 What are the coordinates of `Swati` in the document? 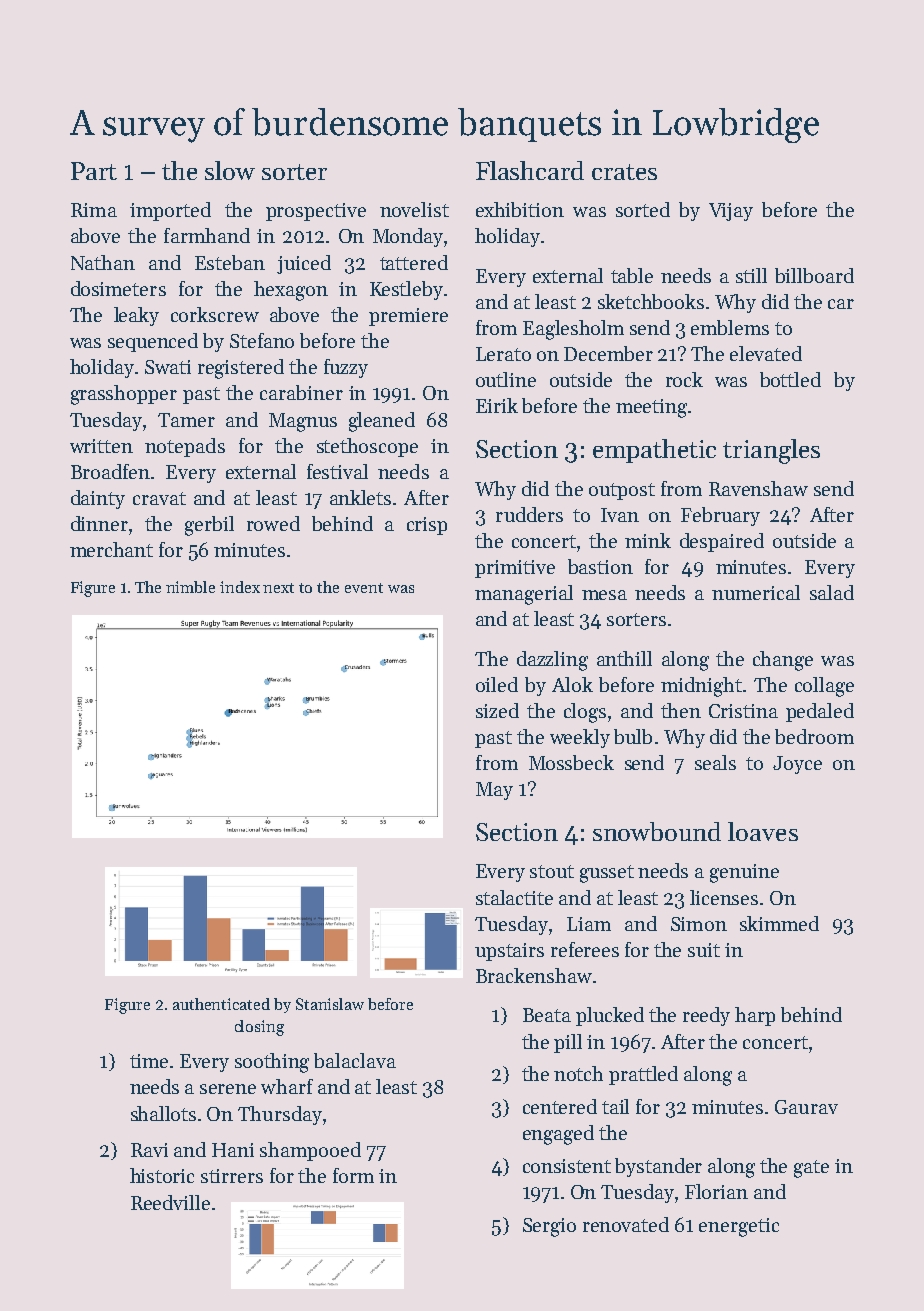 It's located at (168, 367).
